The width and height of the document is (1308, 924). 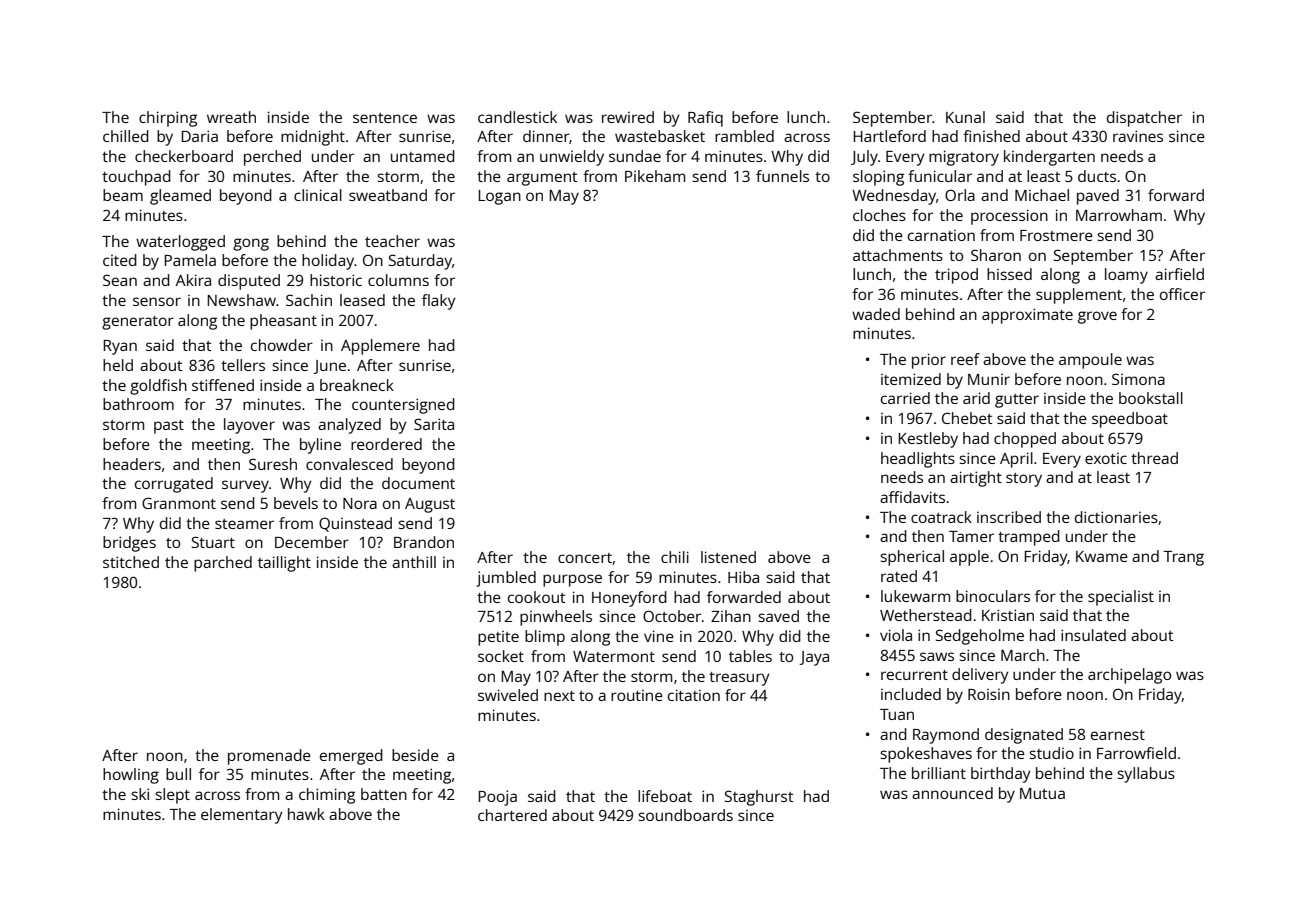 What do you see at coordinates (120, 260) in the document?
I see `cited` at bounding box center [120, 260].
